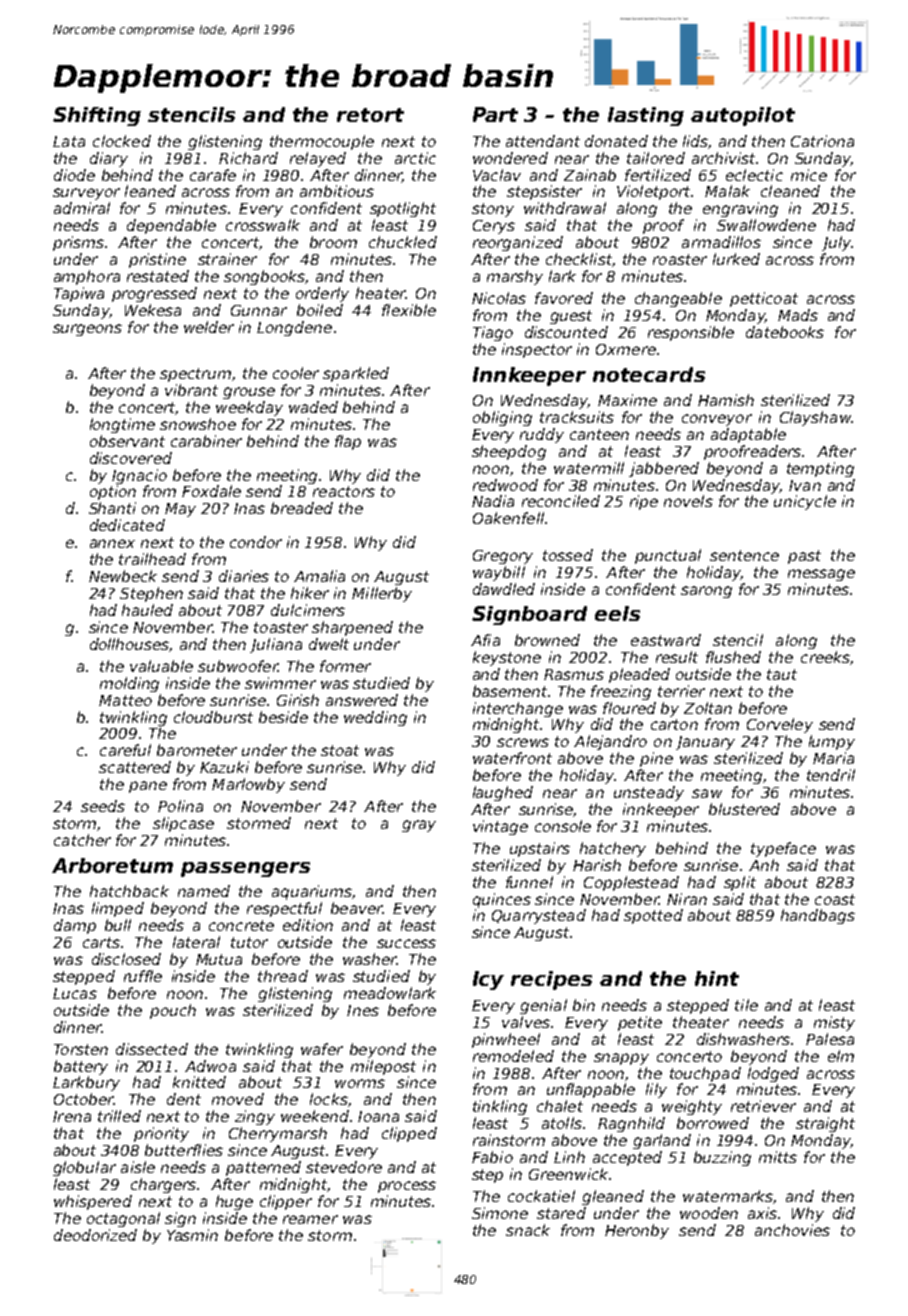 The image size is (908, 1316). Describe the element at coordinates (815, 418) in the screenshot. I see `Clayshaw` at that location.
